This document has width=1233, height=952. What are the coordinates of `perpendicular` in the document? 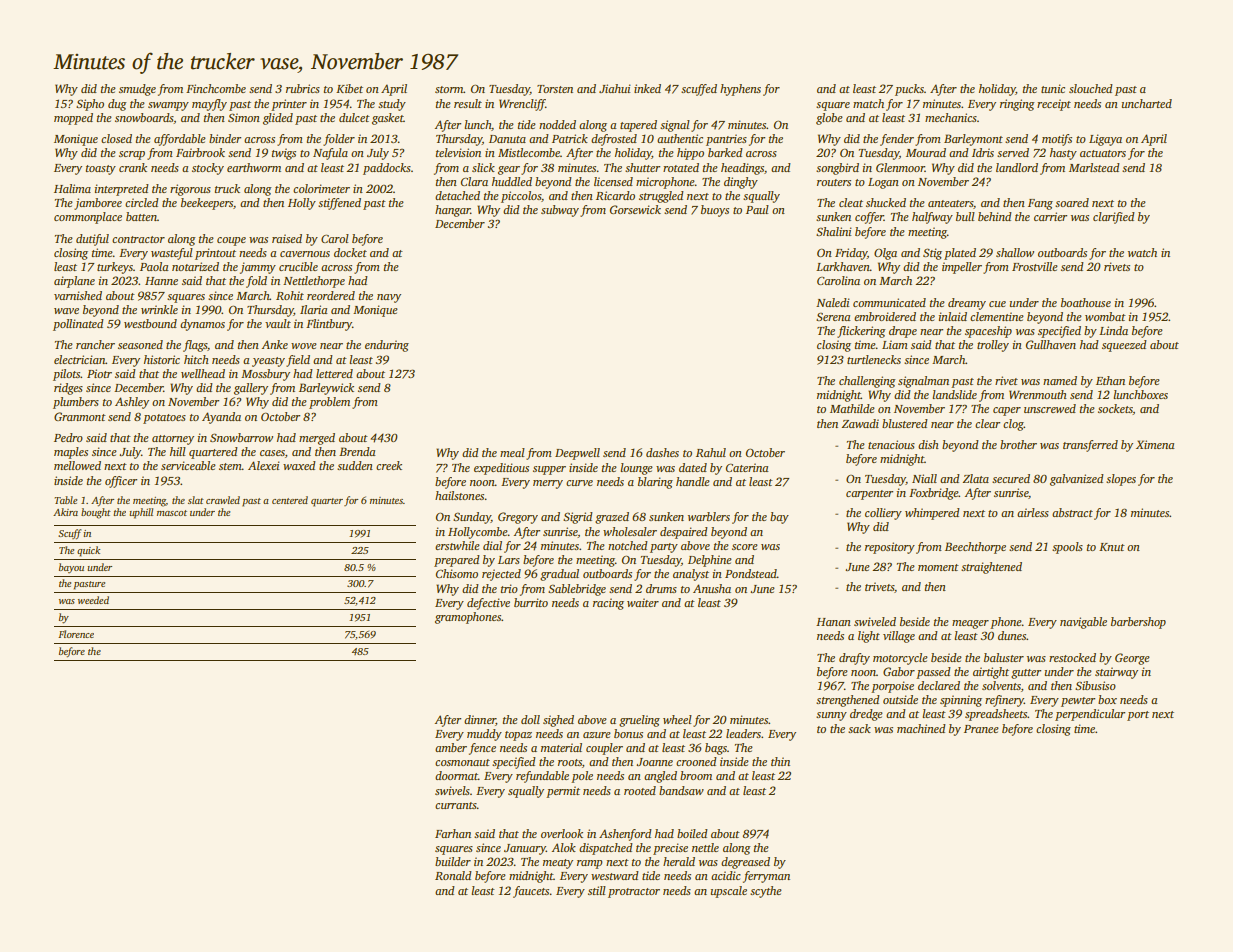 It's located at (1090, 715).
